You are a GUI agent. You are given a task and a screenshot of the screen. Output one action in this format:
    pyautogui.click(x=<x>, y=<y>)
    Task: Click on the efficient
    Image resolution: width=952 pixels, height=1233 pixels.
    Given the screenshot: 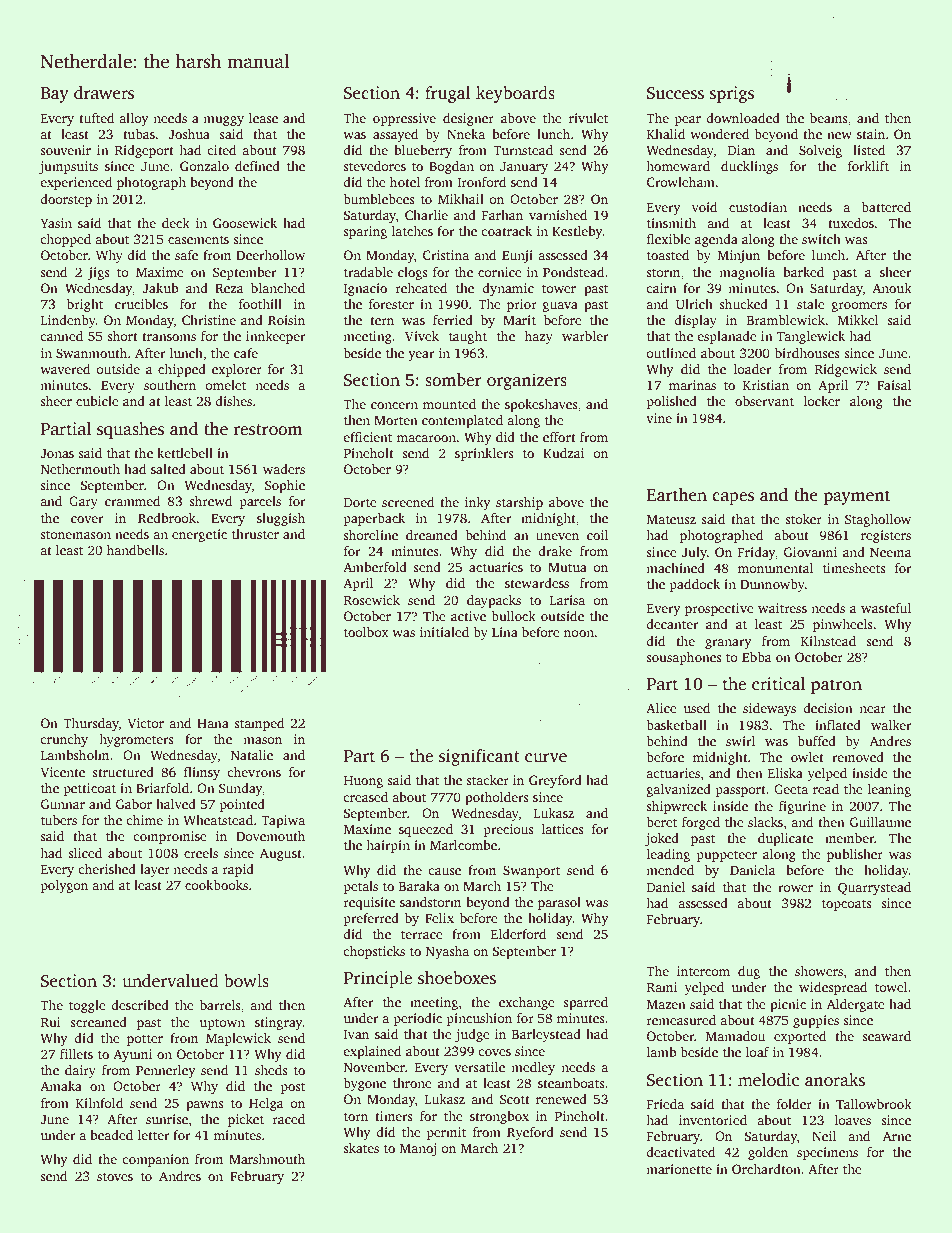 What is the action you would take?
    pyautogui.click(x=367, y=437)
